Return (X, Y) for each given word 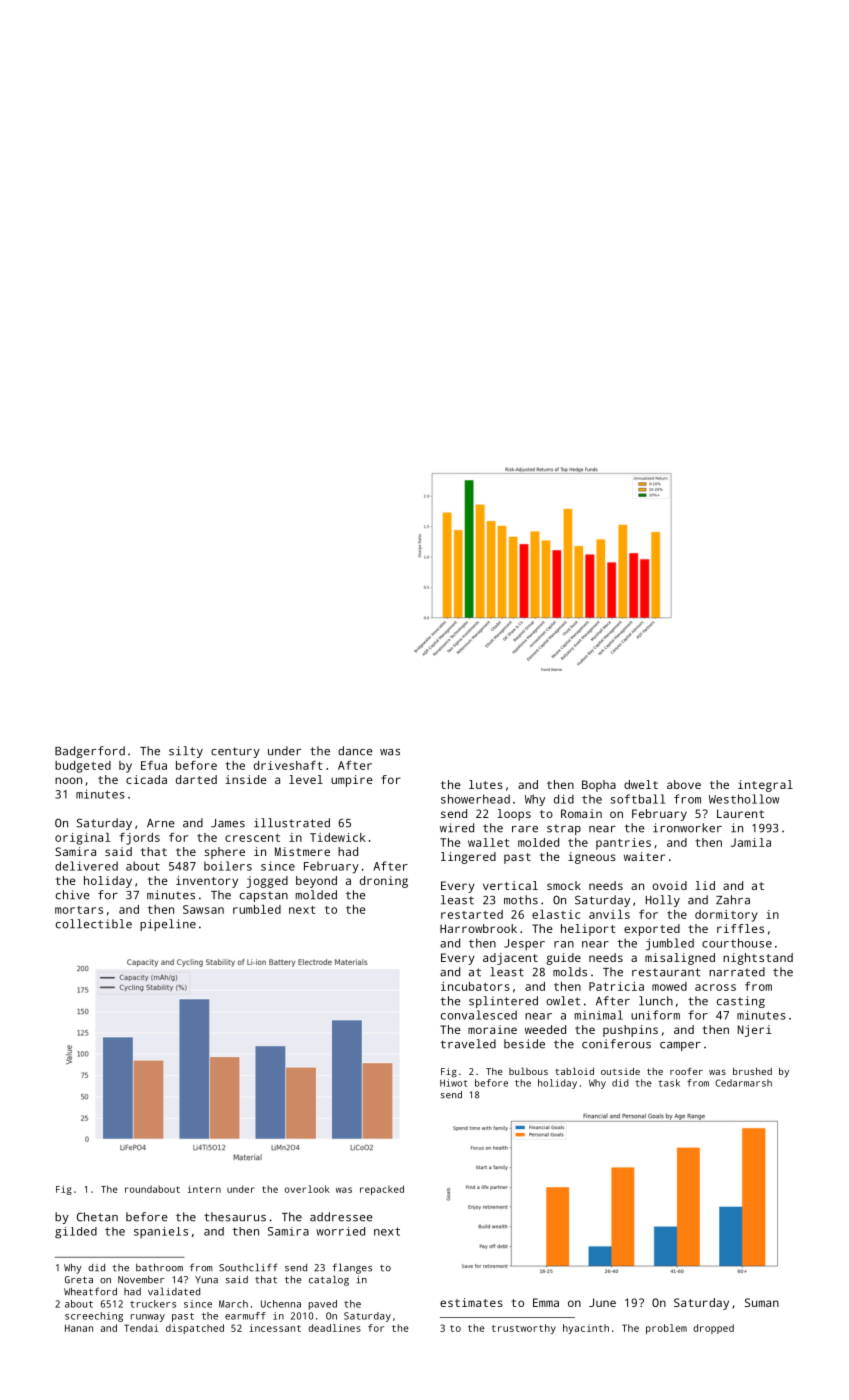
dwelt (641, 784)
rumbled (257, 909)
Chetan (97, 1217)
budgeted (83, 767)
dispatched (195, 1329)
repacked (382, 1190)
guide (563, 959)
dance (355, 751)
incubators (475, 986)
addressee (341, 1217)
